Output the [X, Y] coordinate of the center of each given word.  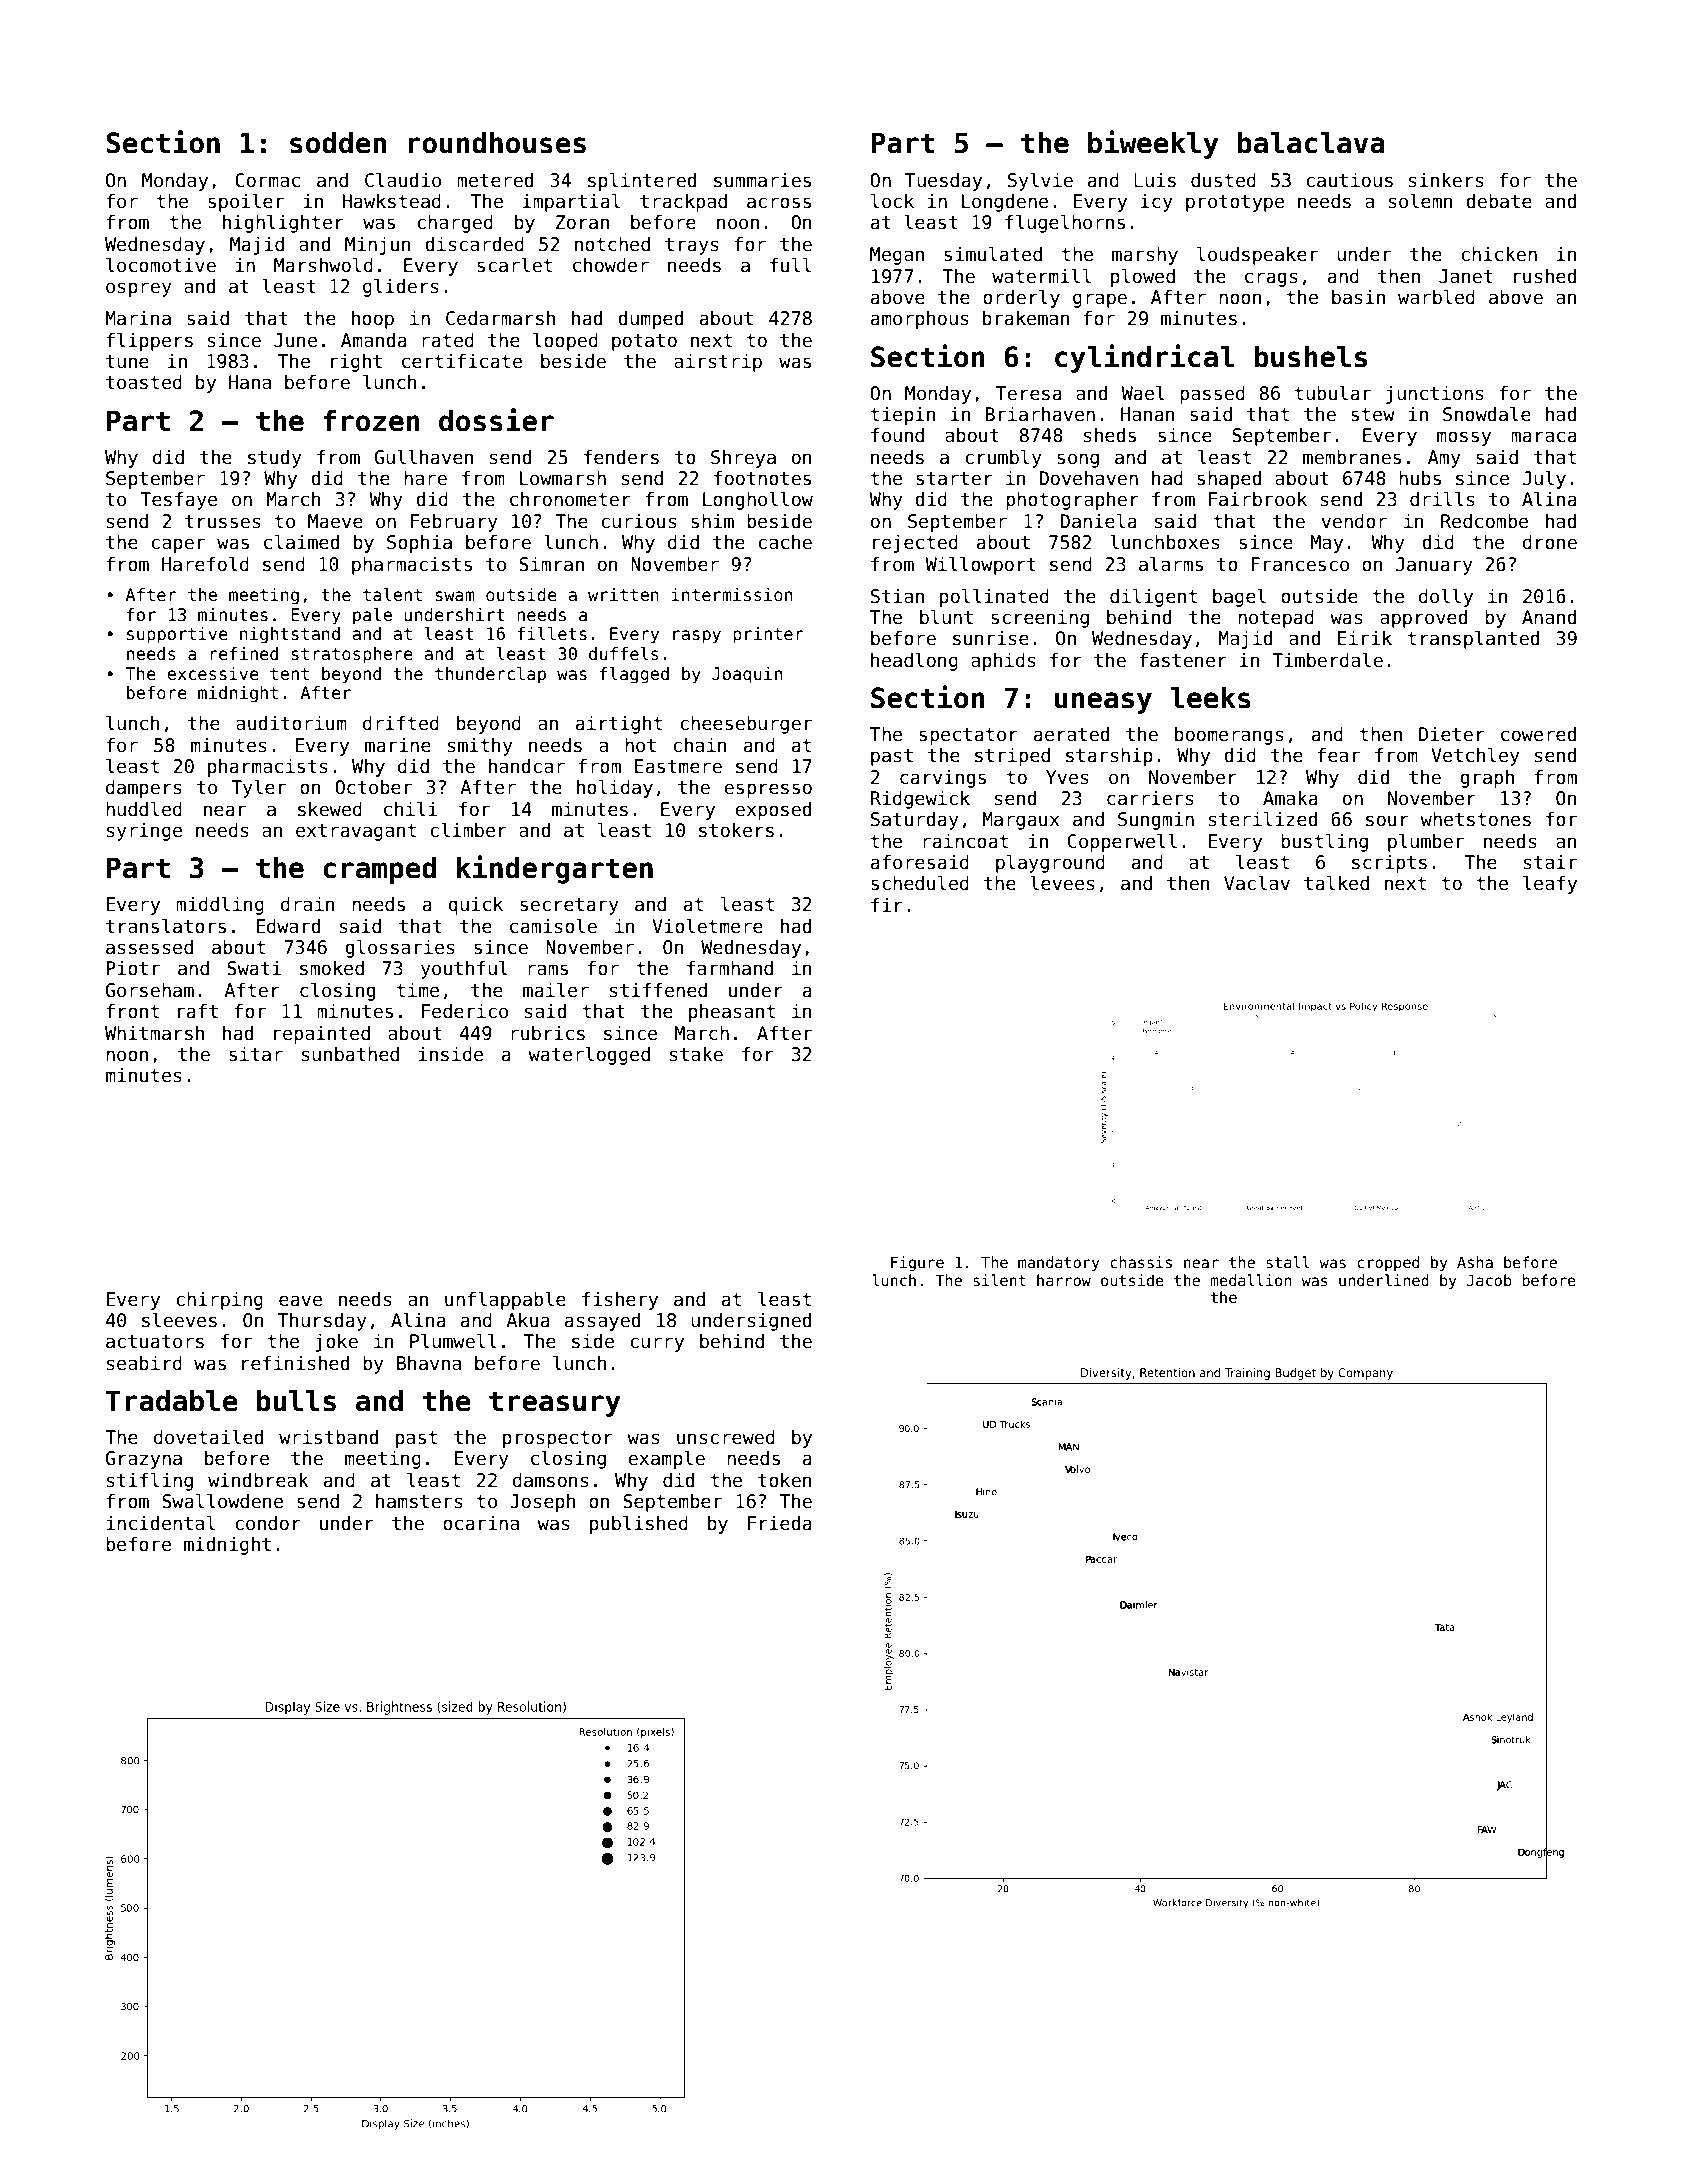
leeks [1210, 698]
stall [1288, 1262]
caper [178, 545]
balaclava [1311, 143]
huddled [144, 809]
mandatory [1059, 1263]
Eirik [1365, 638]
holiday [615, 788]
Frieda [780, 1523]
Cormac [267, 180]
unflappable [505, 1300]
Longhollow [758, 500]
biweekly [1153, 144]
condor [268, 1523]
